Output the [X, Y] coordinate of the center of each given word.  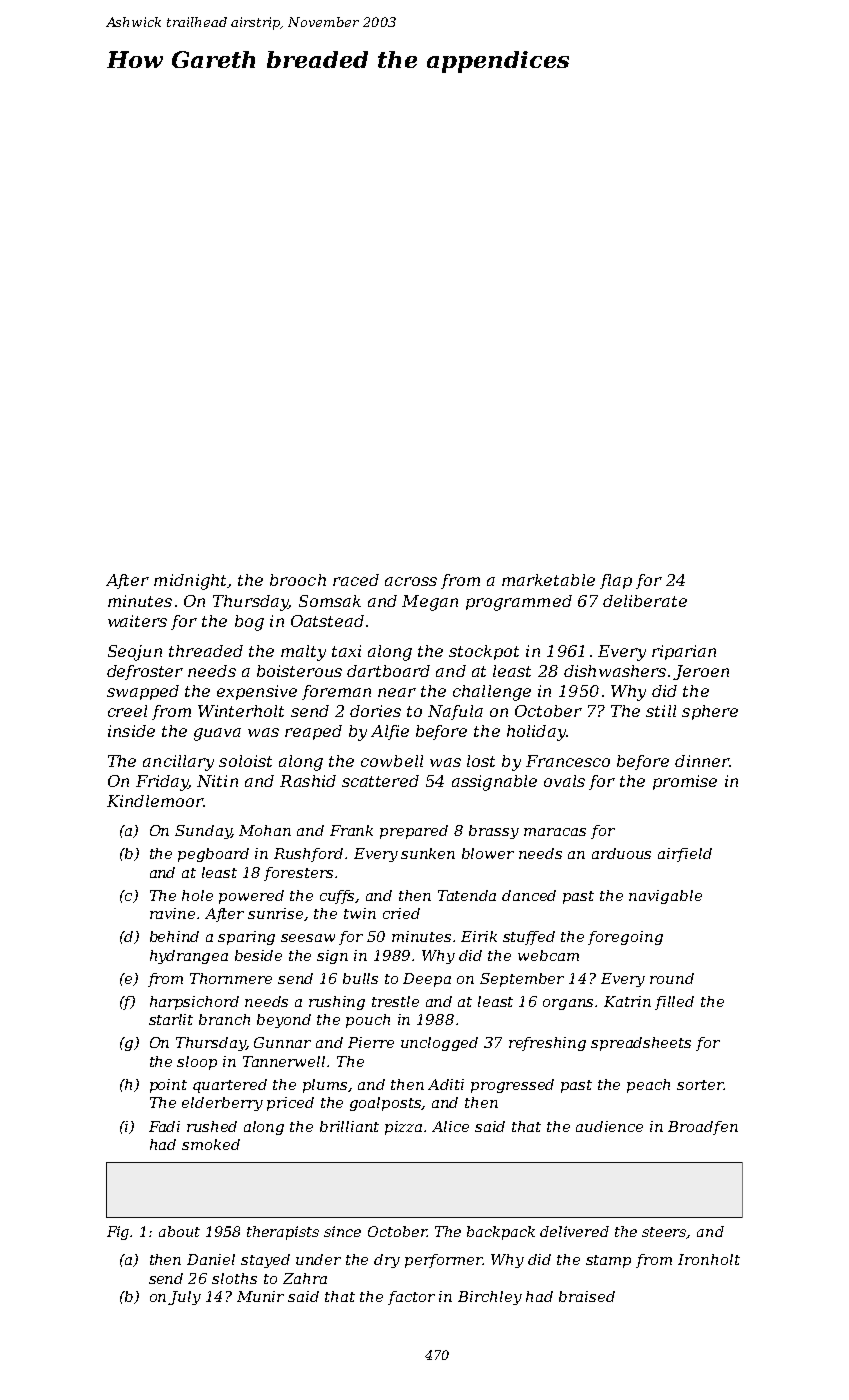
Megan [430, 603]
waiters [137, 621]
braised [587, 1296]
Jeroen [701, 672]
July [184, 1298]
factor [411, 1298]
